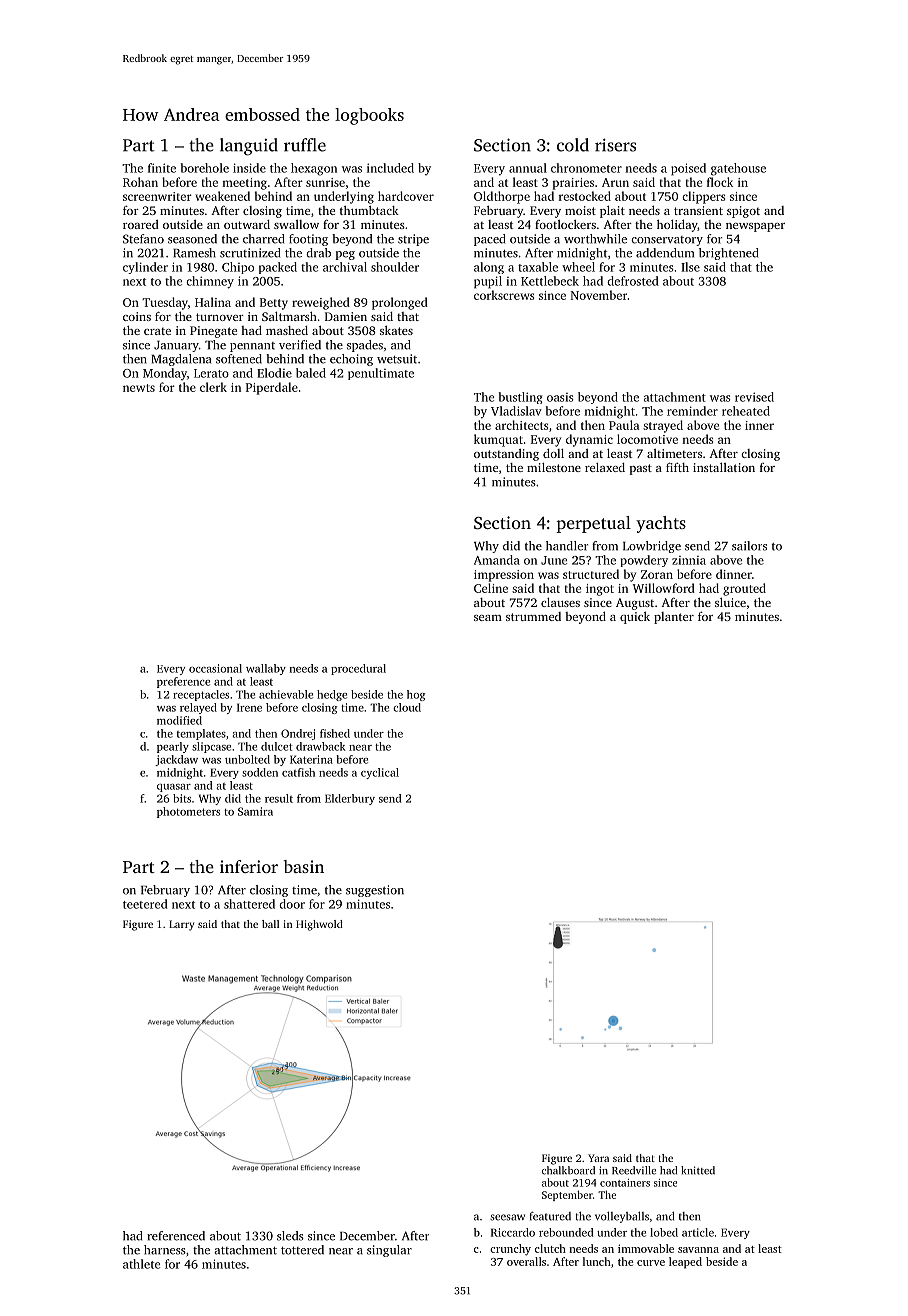 This document has width=908, height=1316. Describe the element at coordinates (188, 812) in the document. I see `photometers` at that location.
